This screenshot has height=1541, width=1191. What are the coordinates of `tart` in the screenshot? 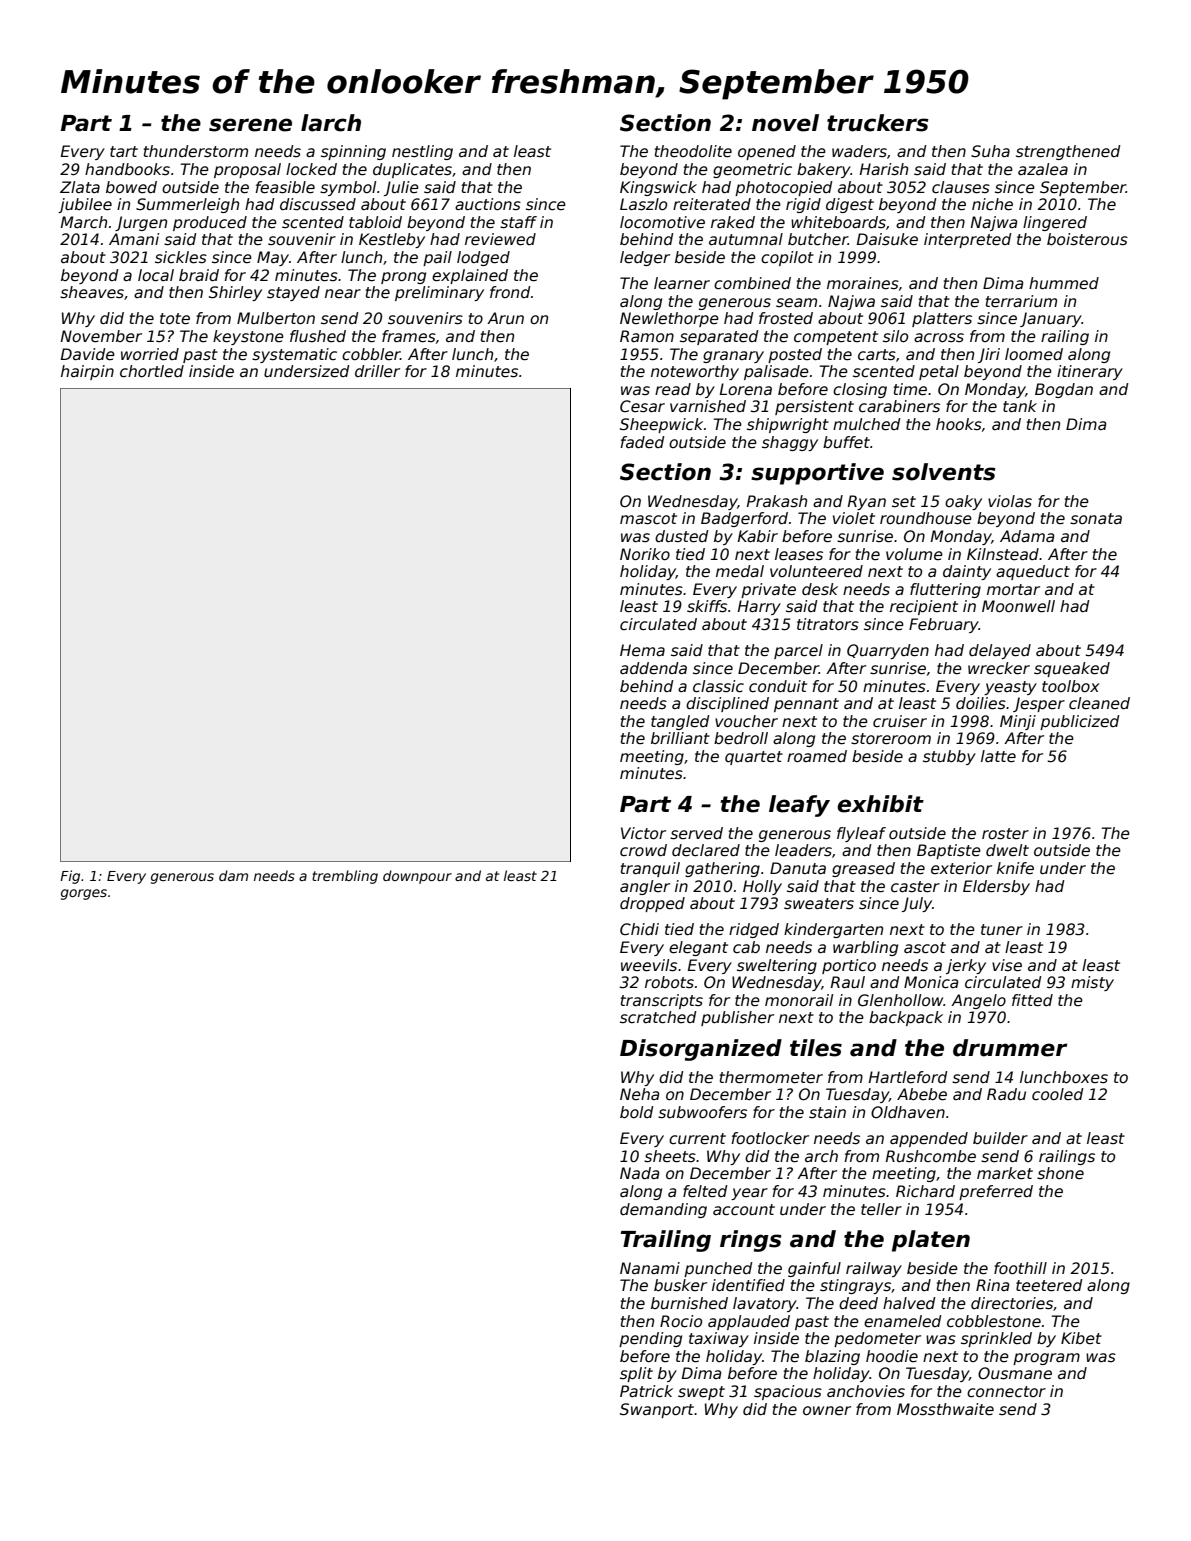 It's located at (124, 151).
